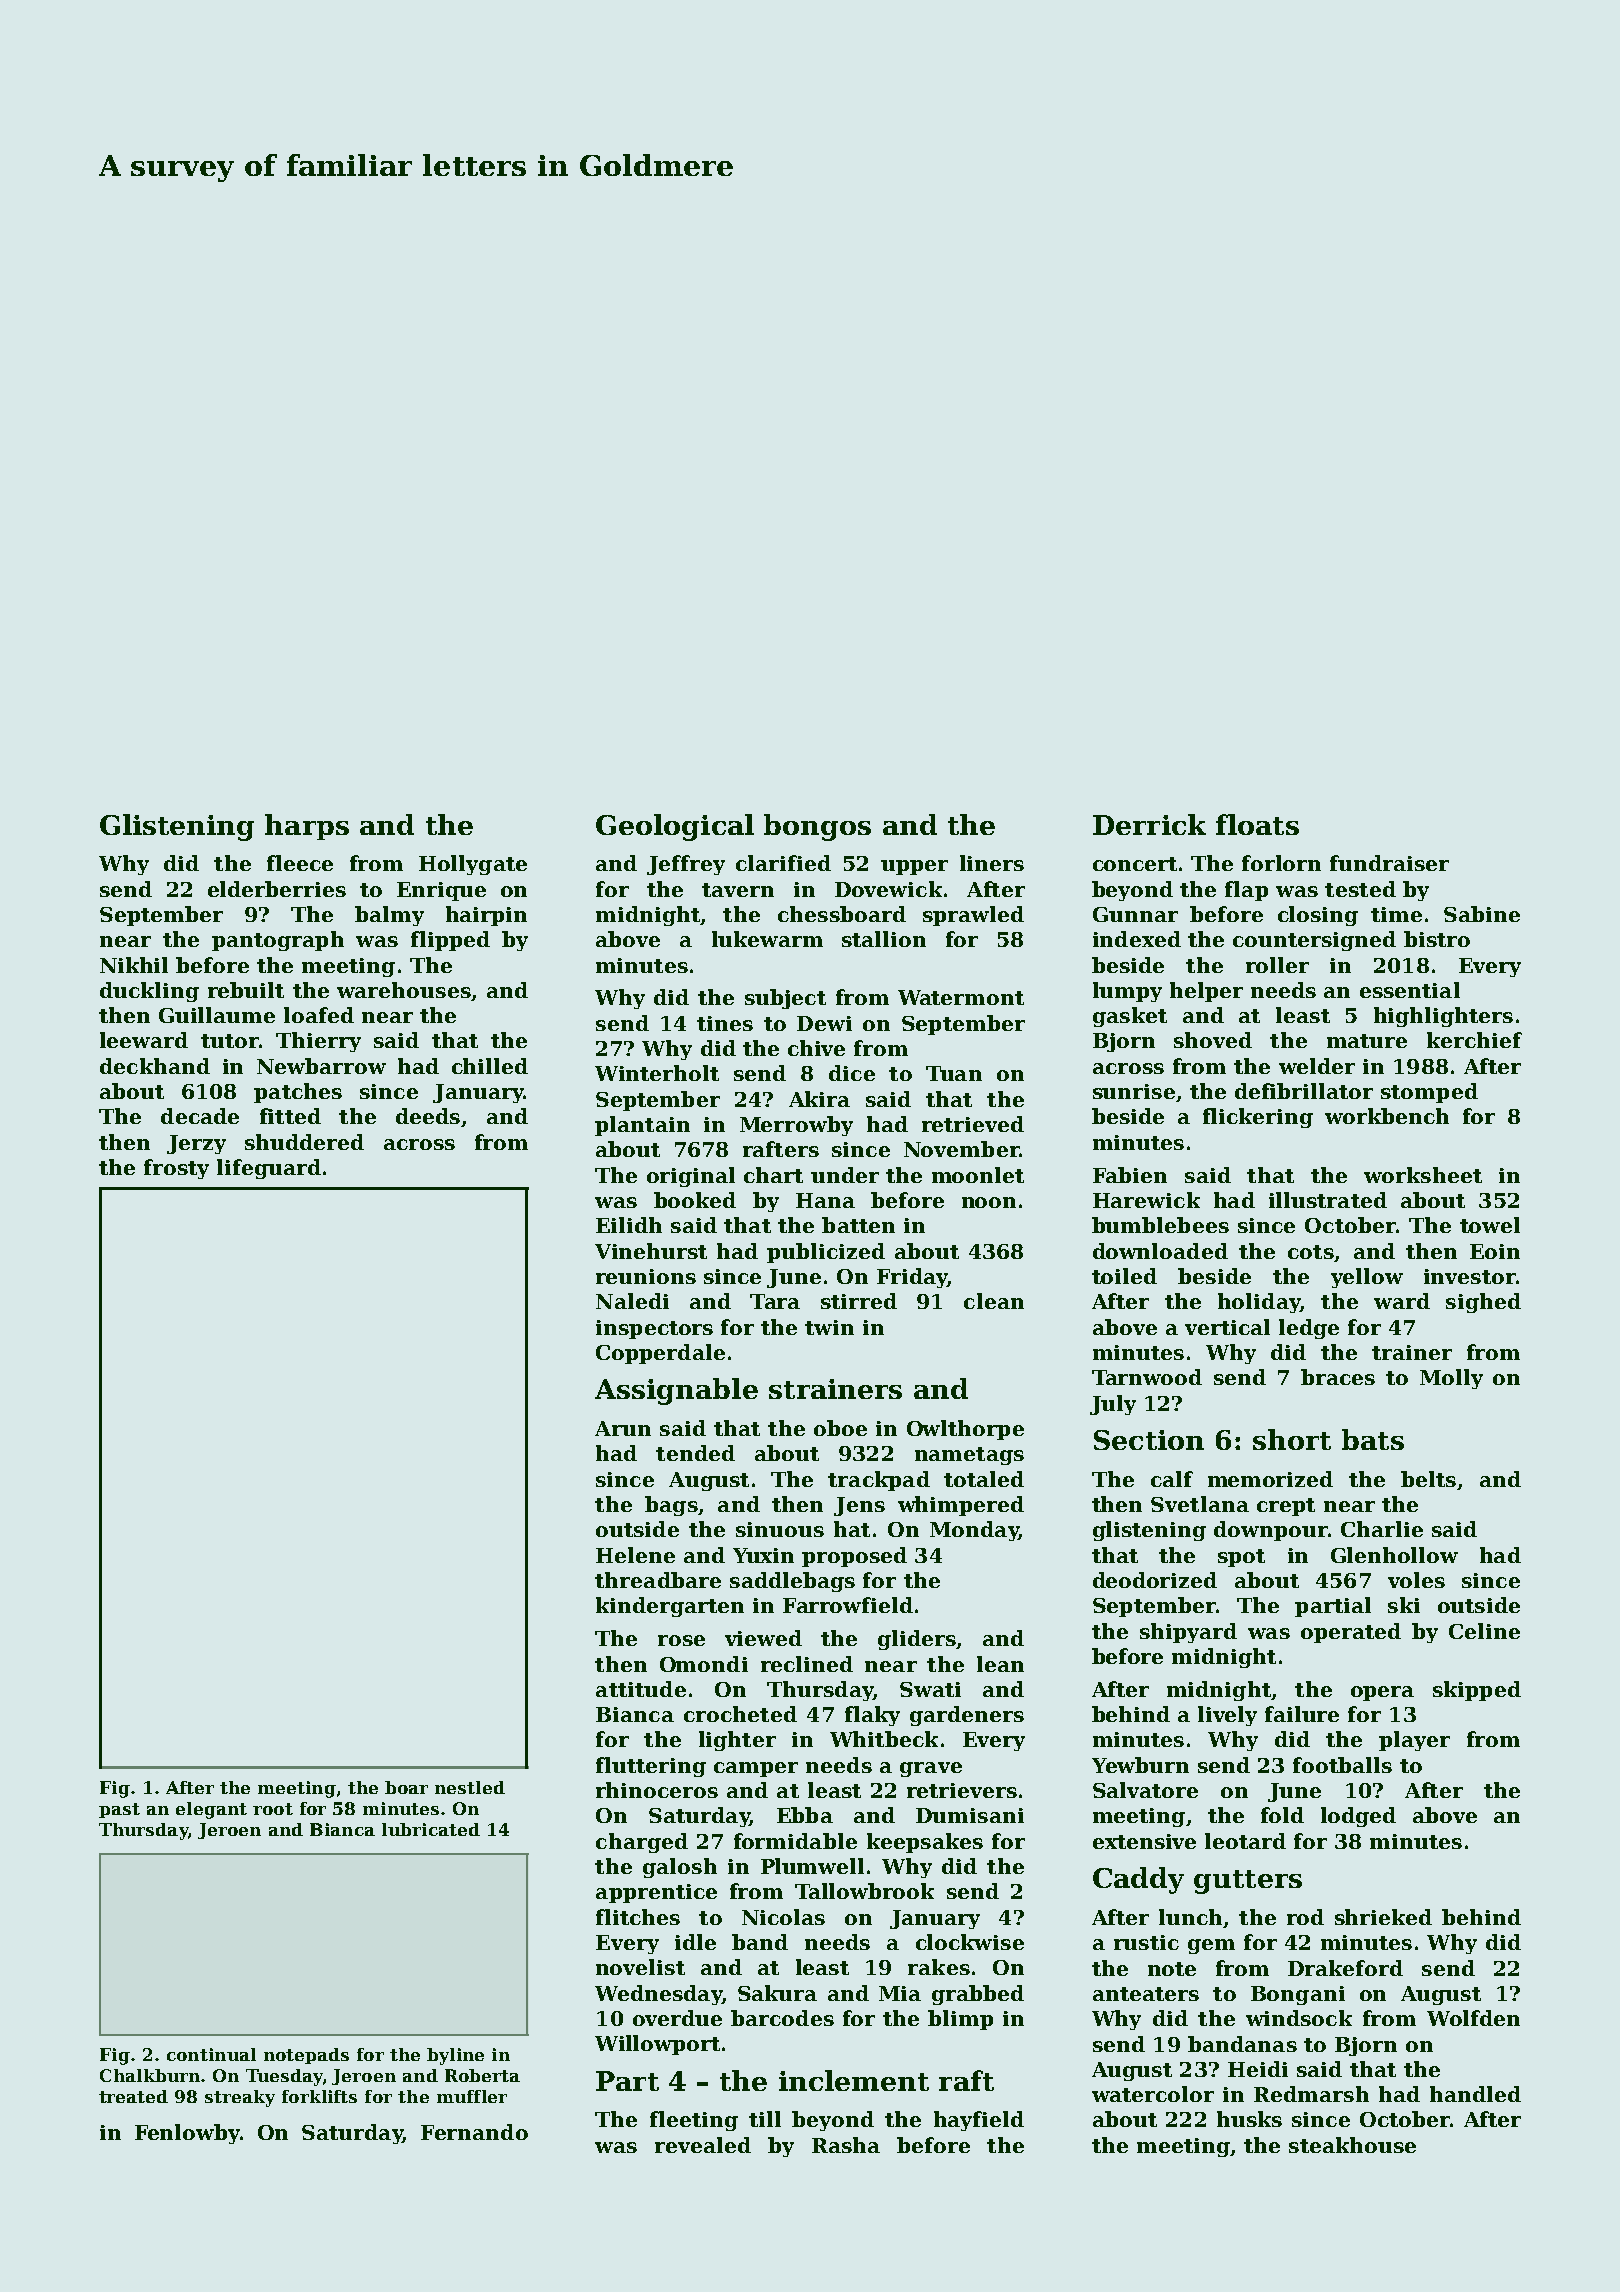 The height and width of the screenshot is (2292, 1620). I want to click on shoved, so click(1213, 1040).
